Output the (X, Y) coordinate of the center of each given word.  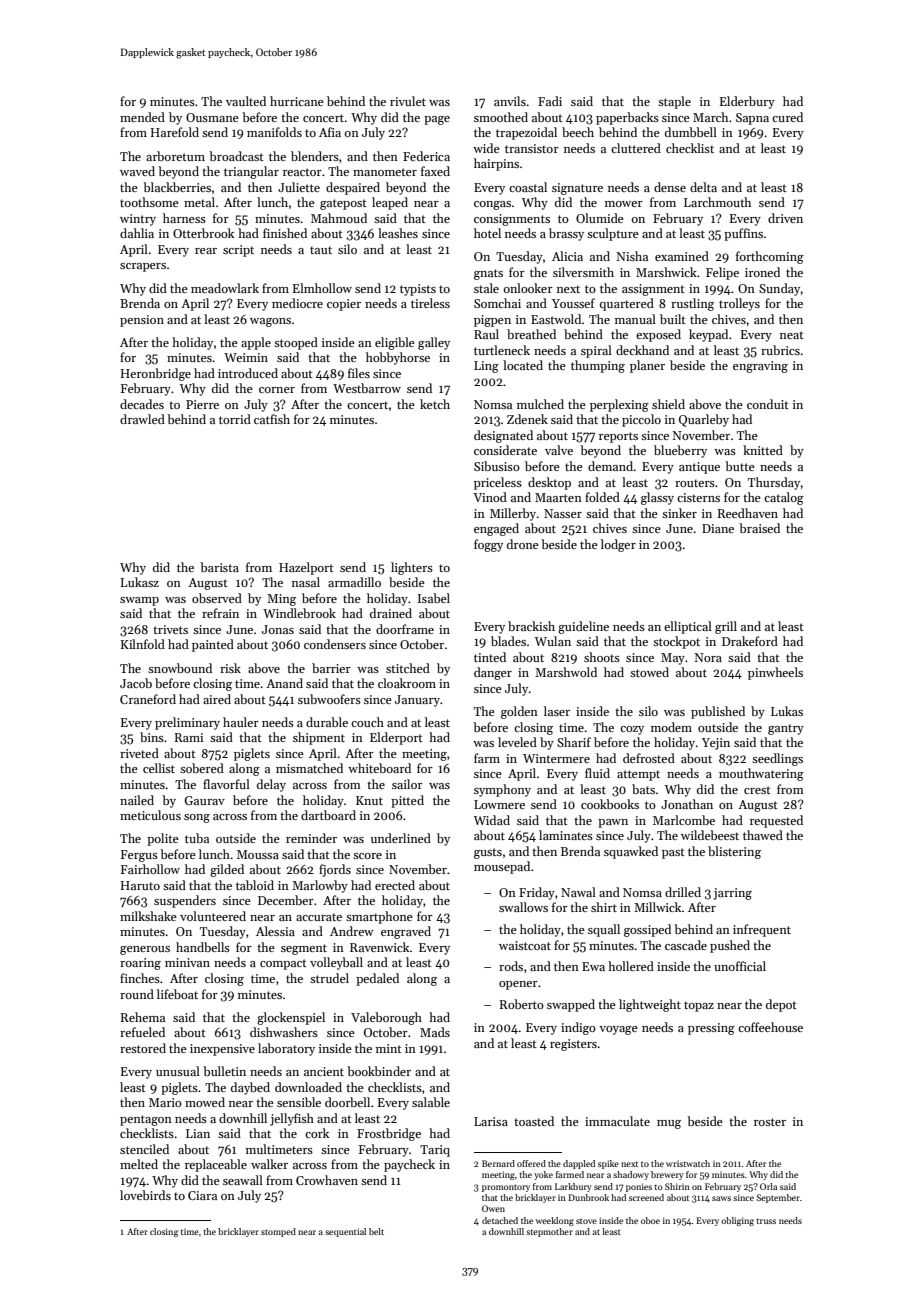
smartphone (379, 917)
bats (643, 789)
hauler (241, 722)
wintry (138, 220)
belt (376, 1231)
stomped (278, 1232)
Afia (330, 132)
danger (493, 673)
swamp (139, 601)
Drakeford (750, 641)
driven (785, 218)
